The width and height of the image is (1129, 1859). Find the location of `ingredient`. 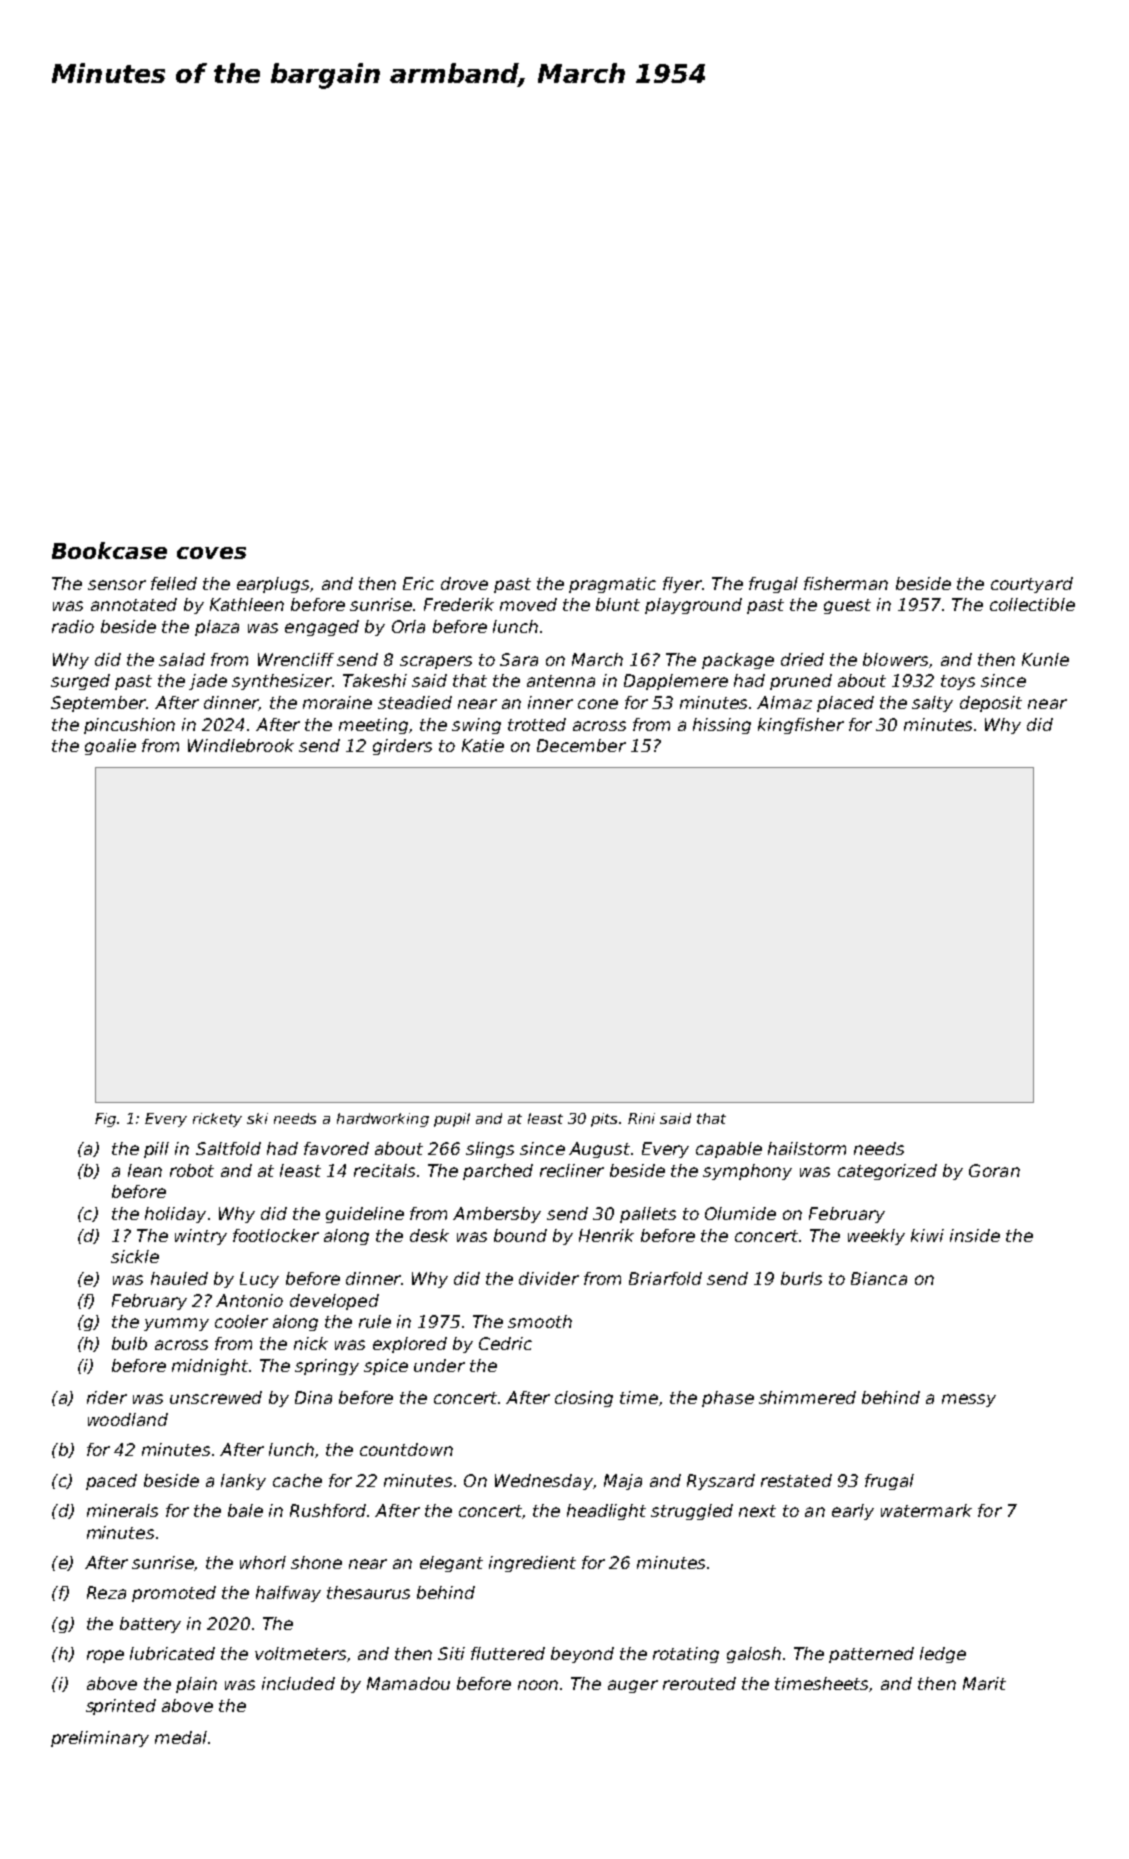

ingredient is located at coordinates (532, 1564).
